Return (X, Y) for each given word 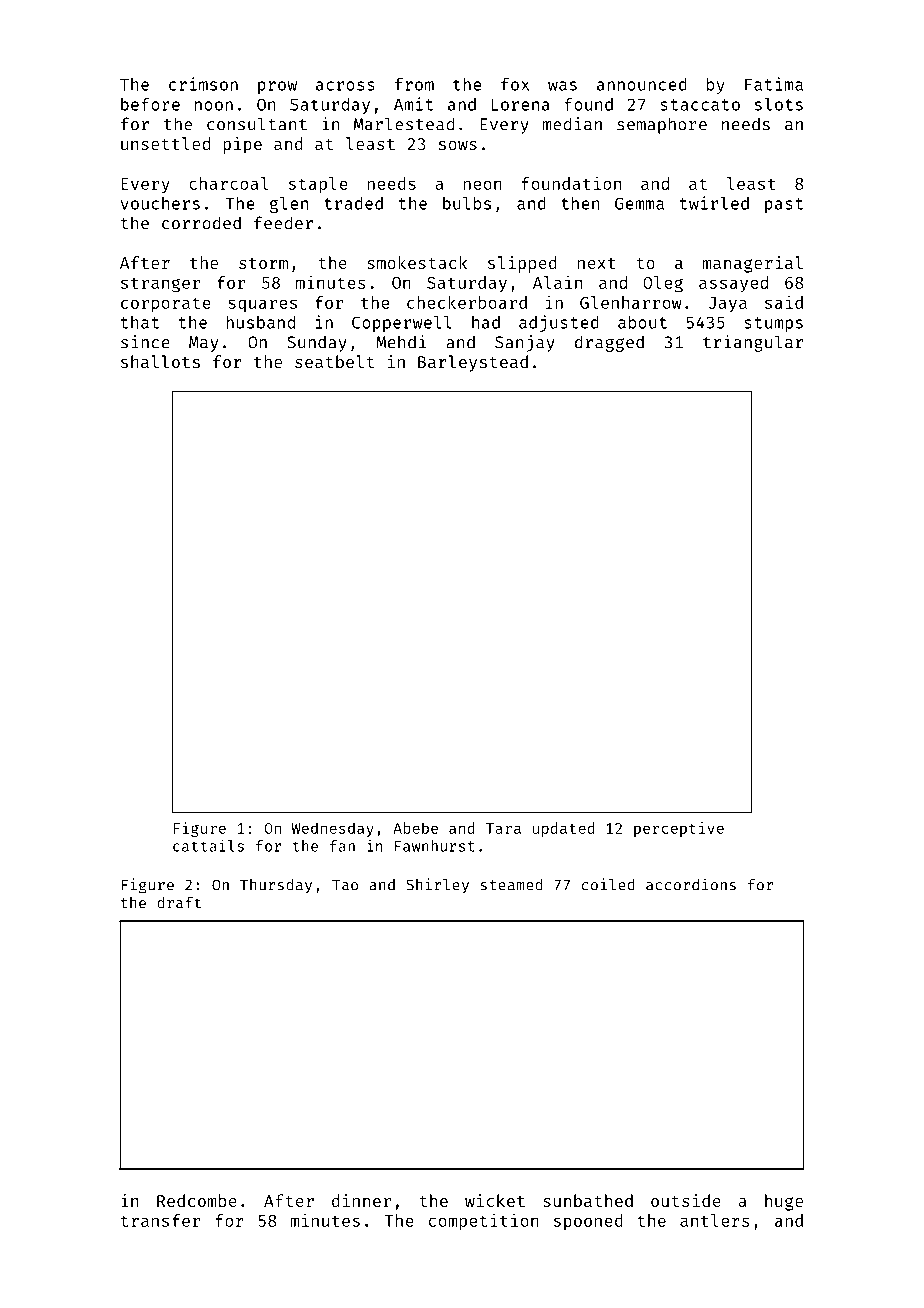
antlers (715, 1220)
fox (515, 84)
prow (277, 87)
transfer (160, 1220)
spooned (588, 1222)
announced (642, 84)
